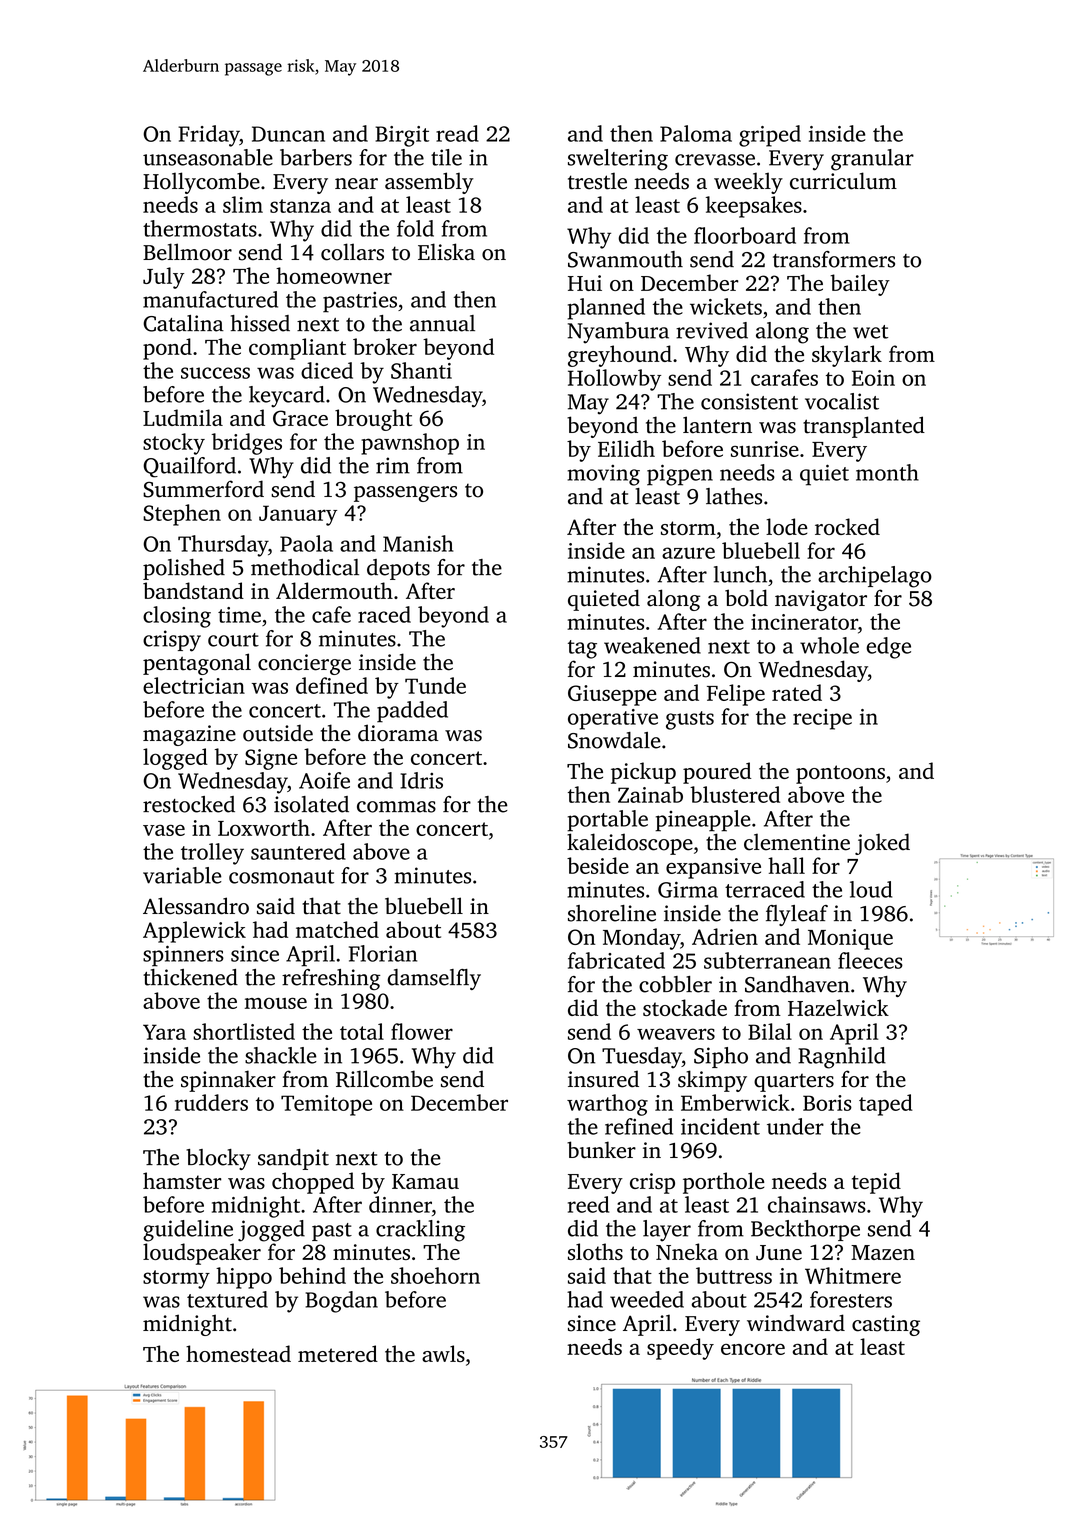 The height and width of the screenshot is (1531, 1078). What do you see at coordinates (238, 1353) in the screenshot?
I see `homestead` at bounding box center [238, 1353].
